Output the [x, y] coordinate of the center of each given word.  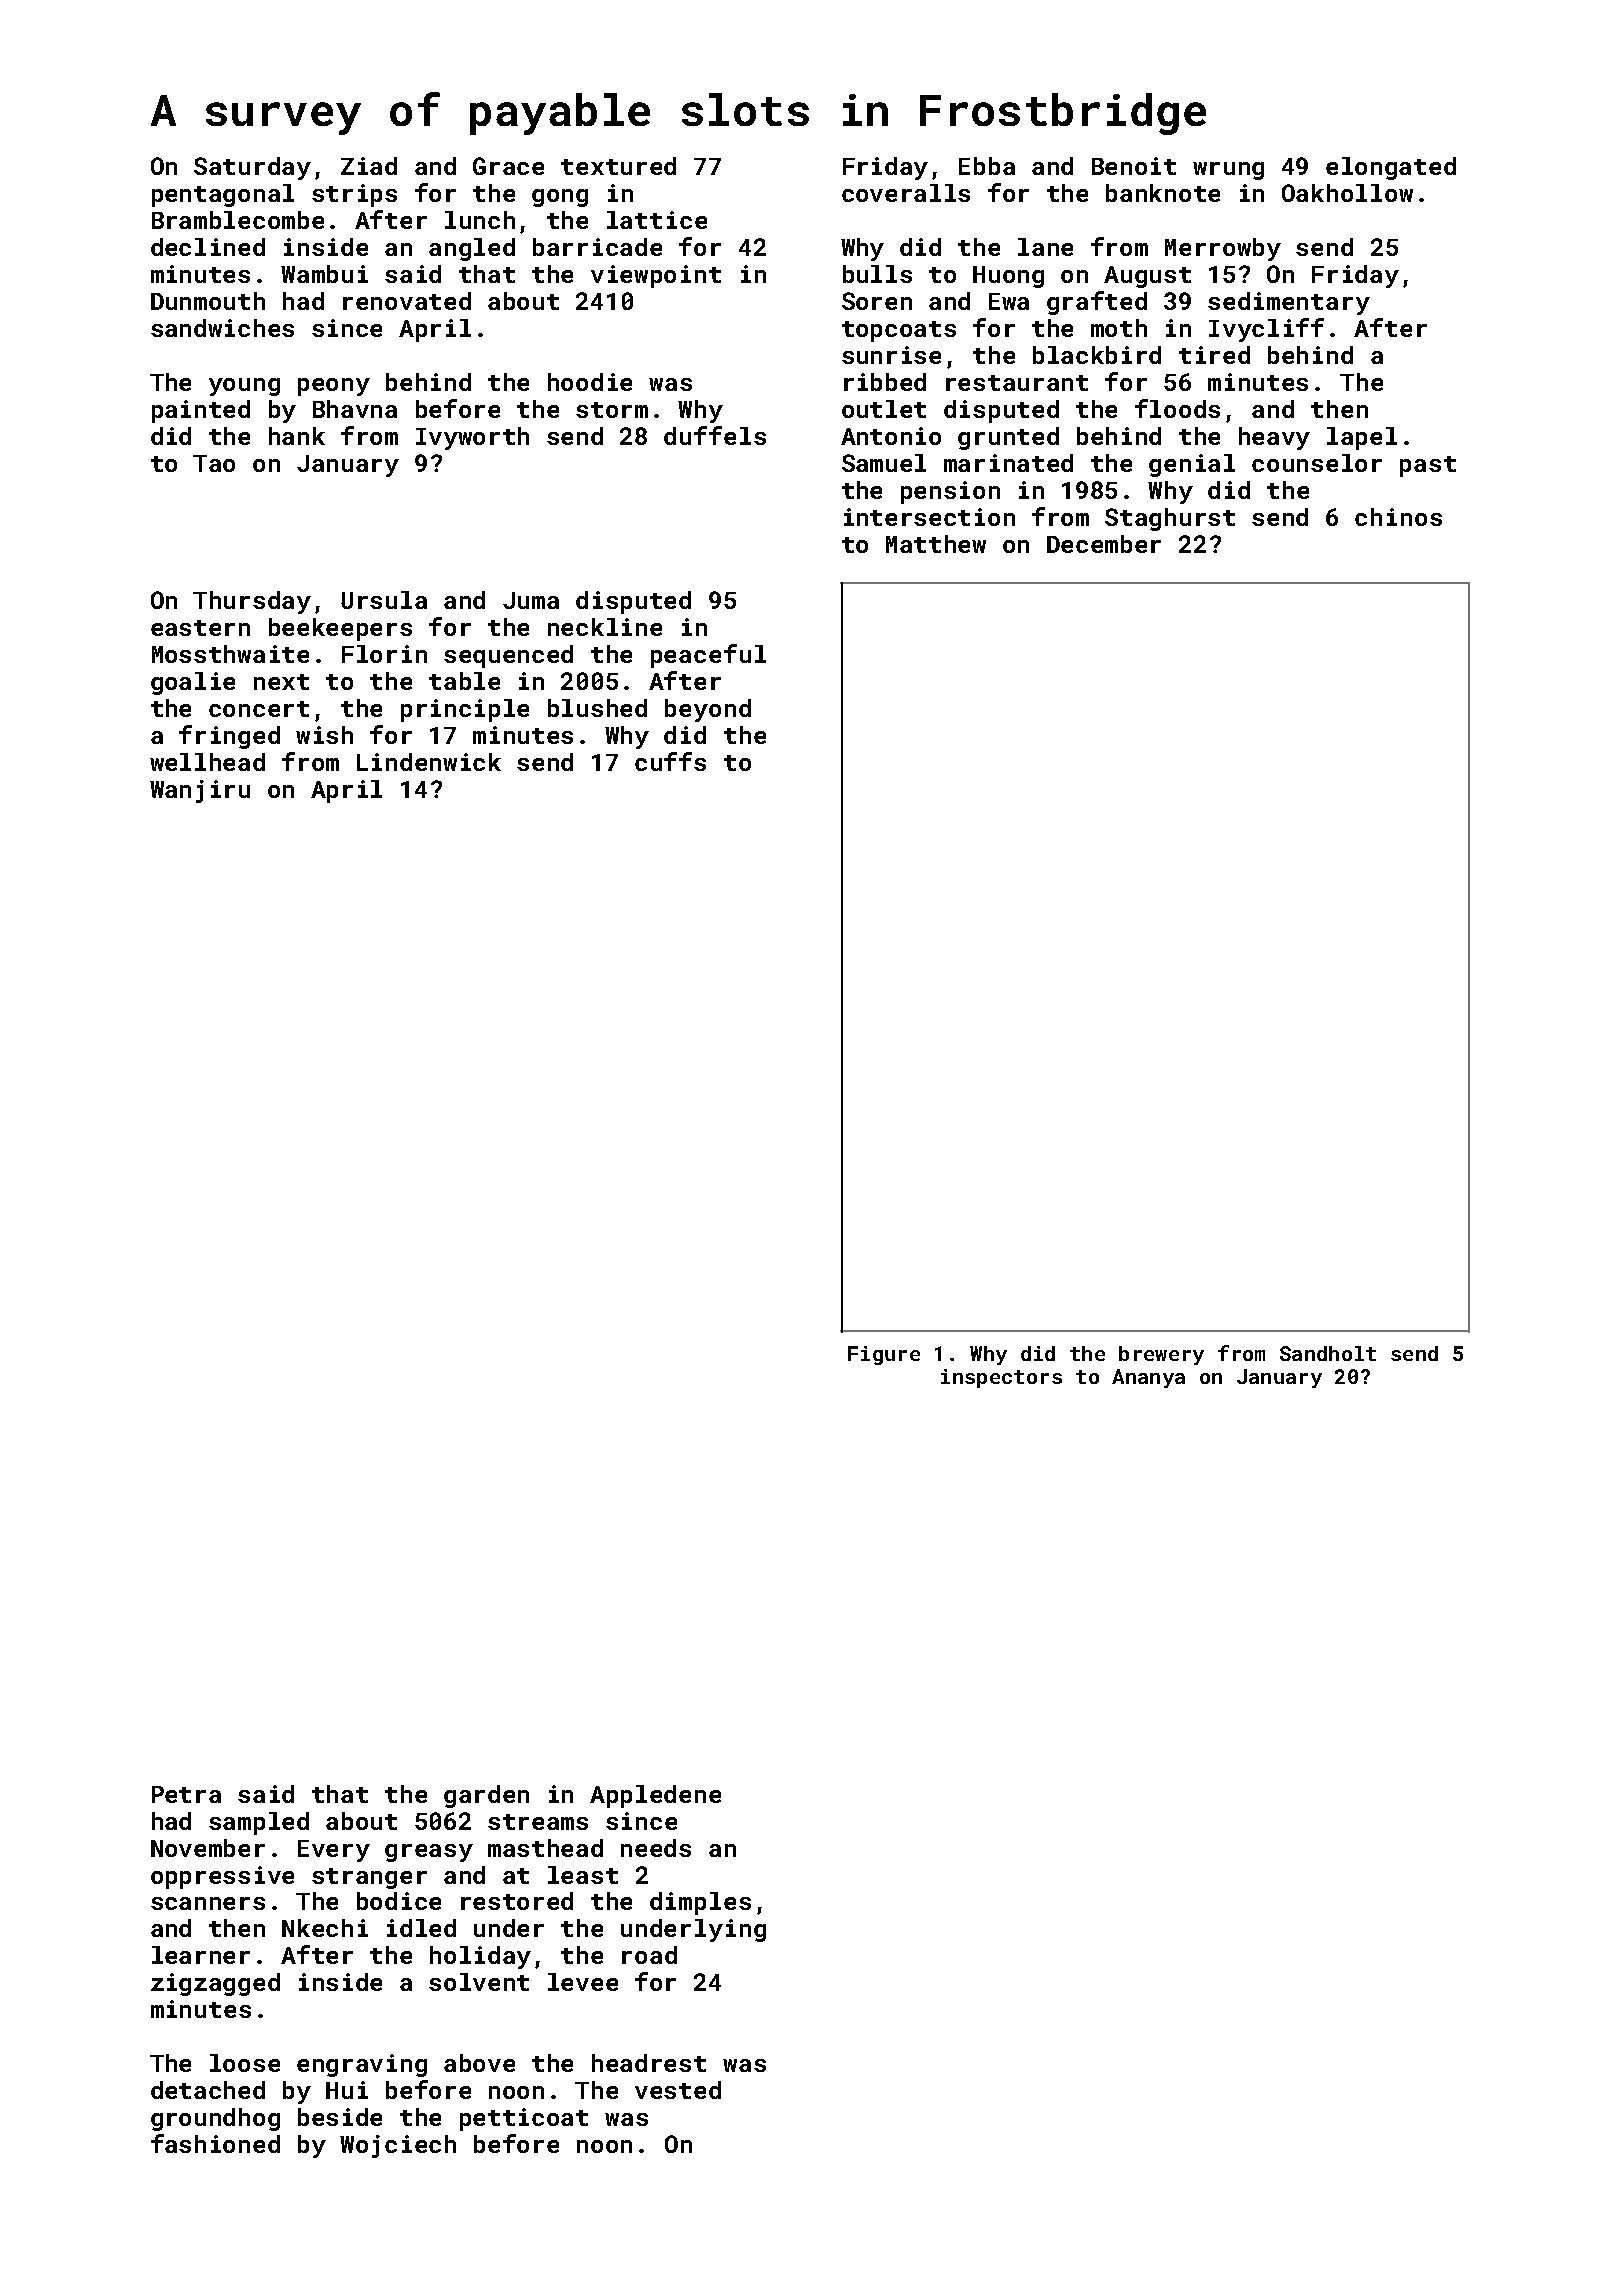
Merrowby [1223, 249]
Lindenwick [429, 762]
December [1104, 544]
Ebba [987, 166]
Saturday [252, 168]
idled [421, 1928]
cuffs [670, 761]
